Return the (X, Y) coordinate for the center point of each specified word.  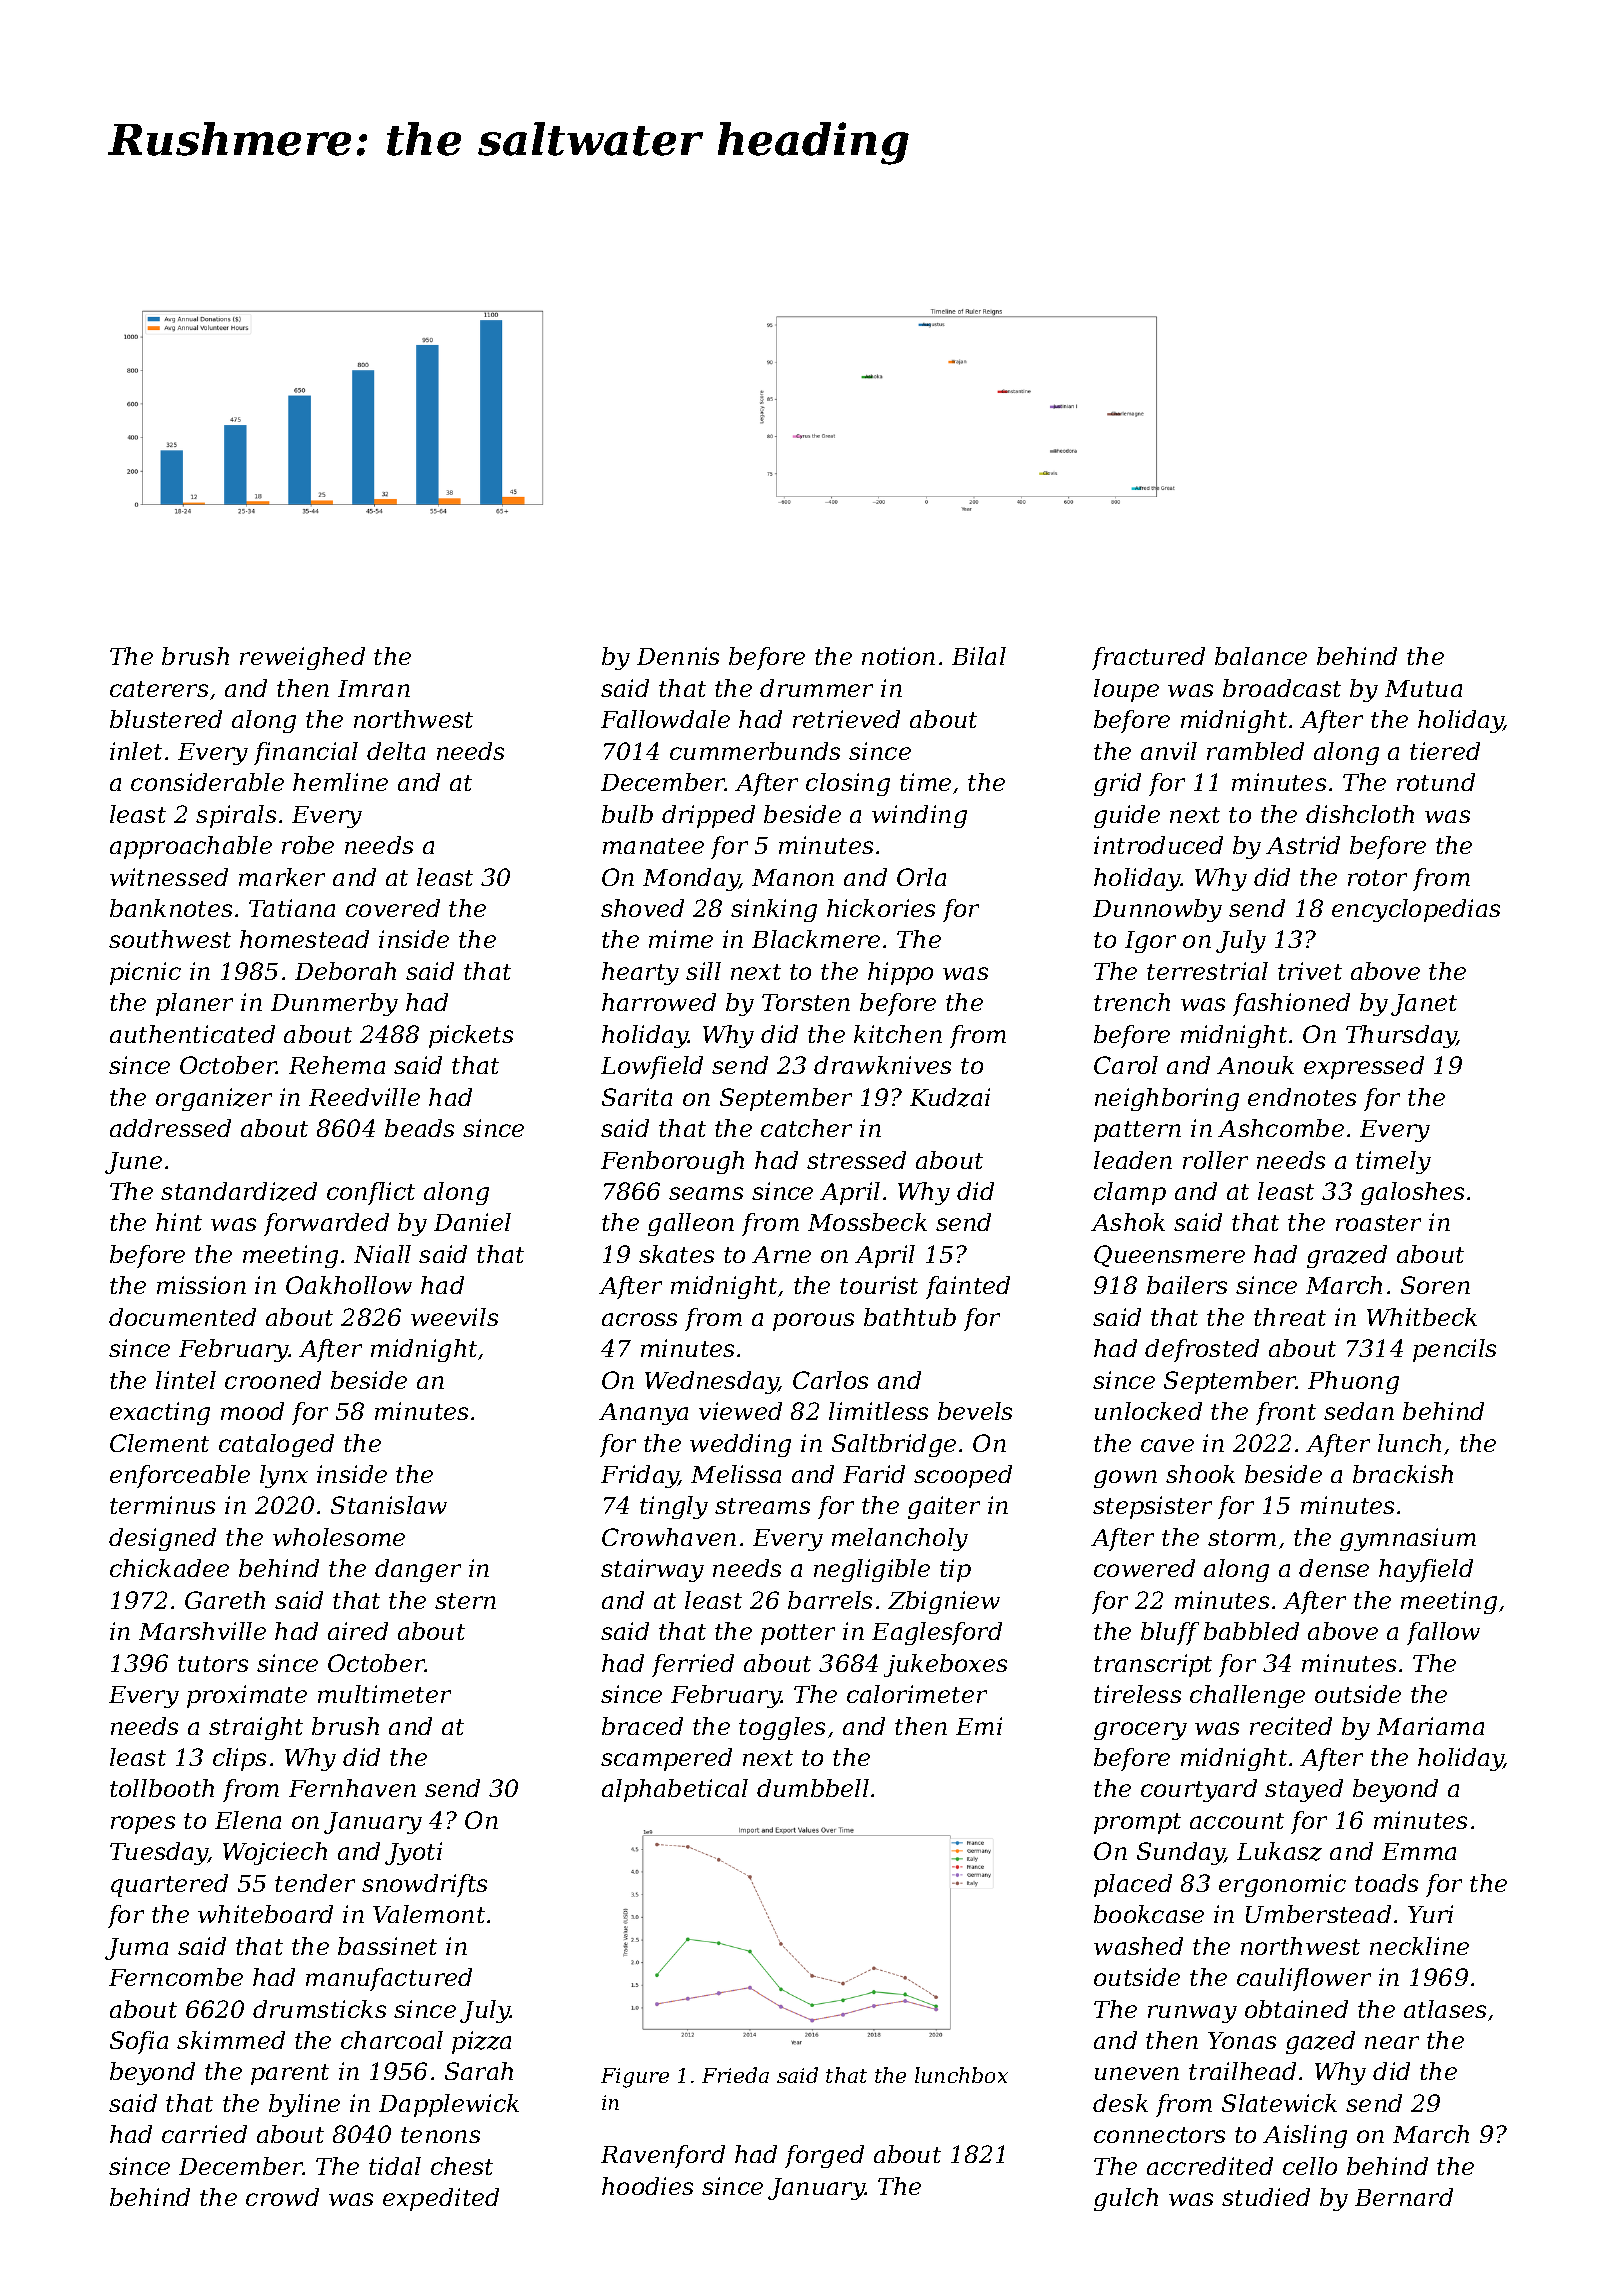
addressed (170, 1128)
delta (396, 751)
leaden (1133, 1160)
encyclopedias (1416, 910)
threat (1290, 1317)
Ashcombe (1281, 1128)
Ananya (643, 1414)
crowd (282, 2197)
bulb (627, 814)
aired (358, 1631)
